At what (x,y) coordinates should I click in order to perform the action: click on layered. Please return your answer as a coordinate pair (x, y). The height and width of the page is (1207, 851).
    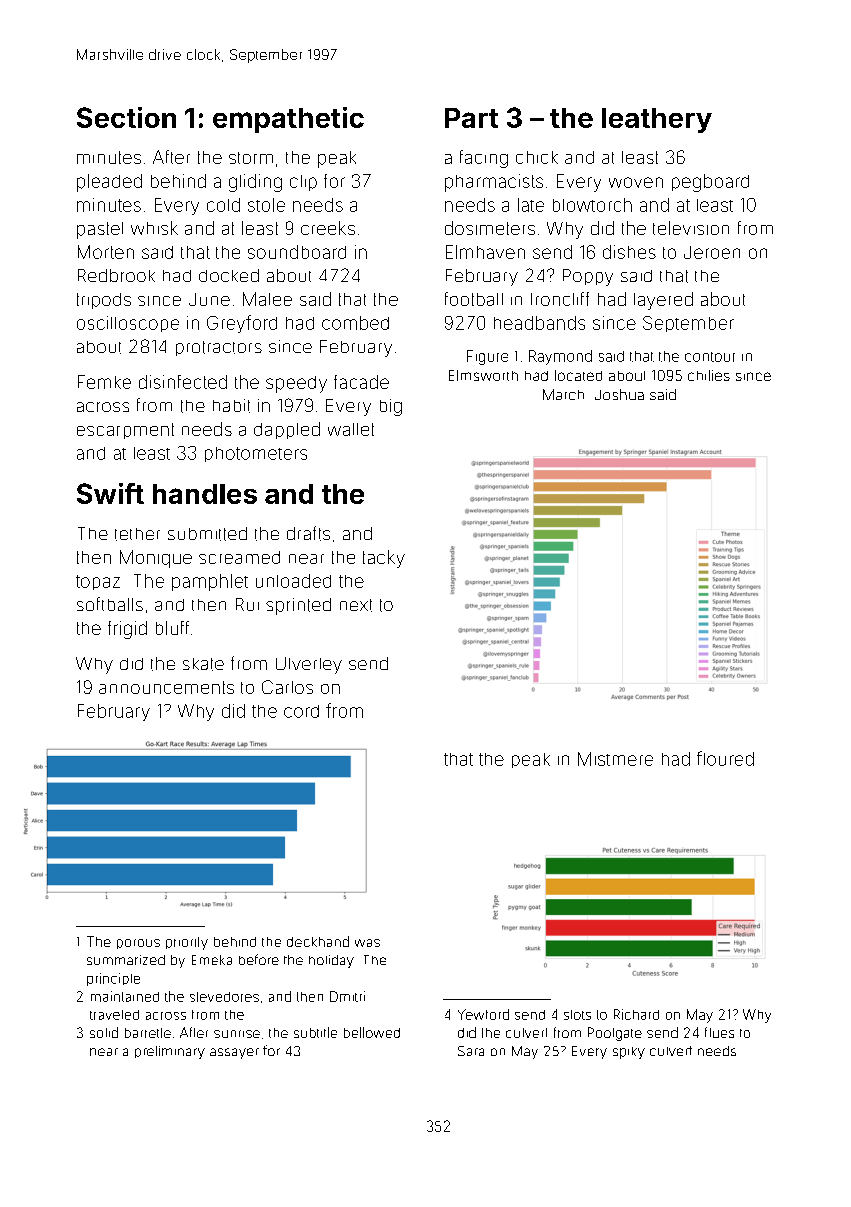
    Looking at the image, I should click on (663, 301).
